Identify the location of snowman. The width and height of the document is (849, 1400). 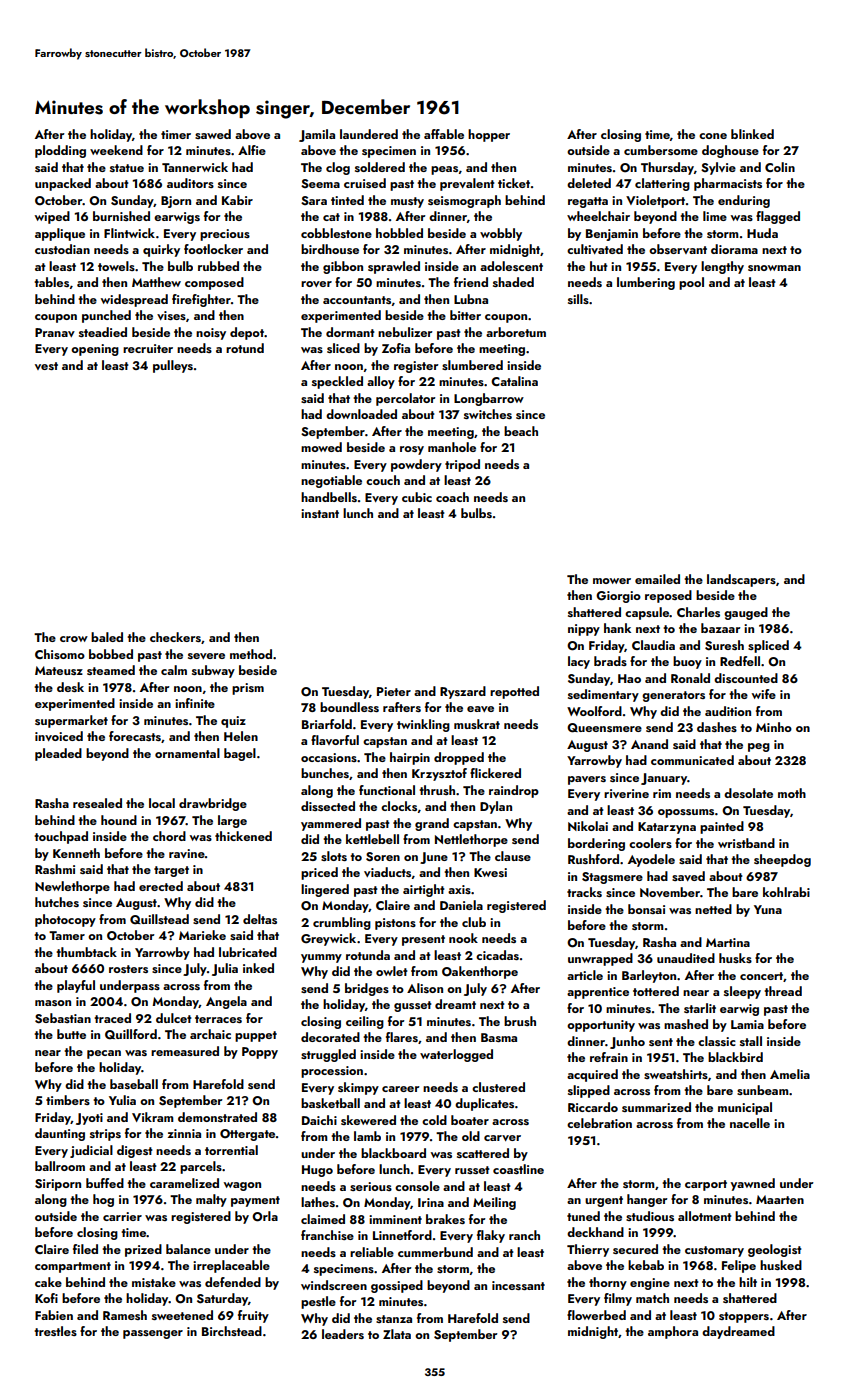
(774, 268).
